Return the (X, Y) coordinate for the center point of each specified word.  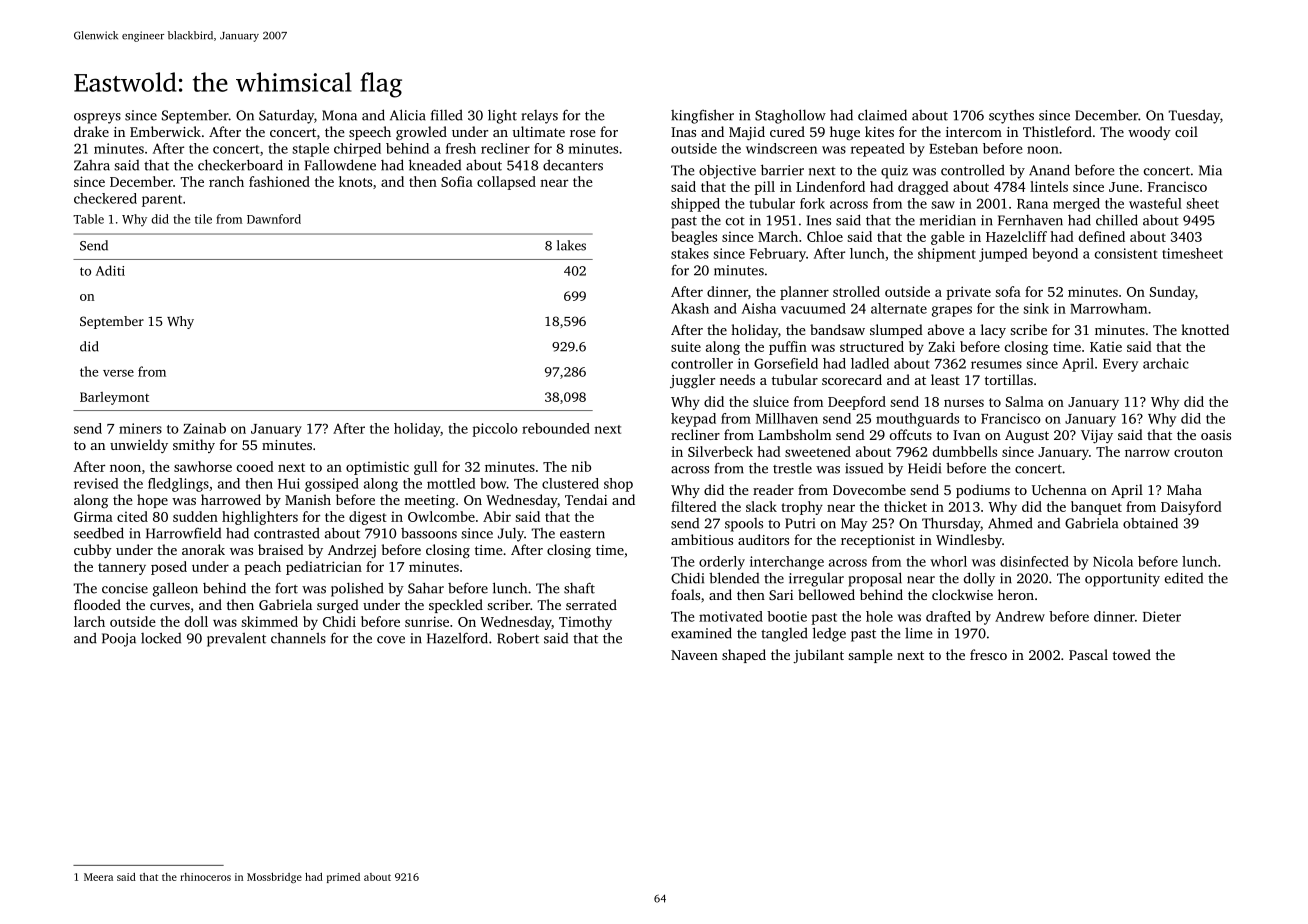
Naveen (694, 655)
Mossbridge (274, 878)
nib (581, 466)
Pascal (1088, 654)
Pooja (119, 640)
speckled (456, 606)
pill (764, 188)
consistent (1126, 253)
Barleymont (114, 398)
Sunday (1172, 293)
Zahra (92, 165)
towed (1132, 654)
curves (170, 606)
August (1027, 436)
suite (686, 347)
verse (118, 373)
